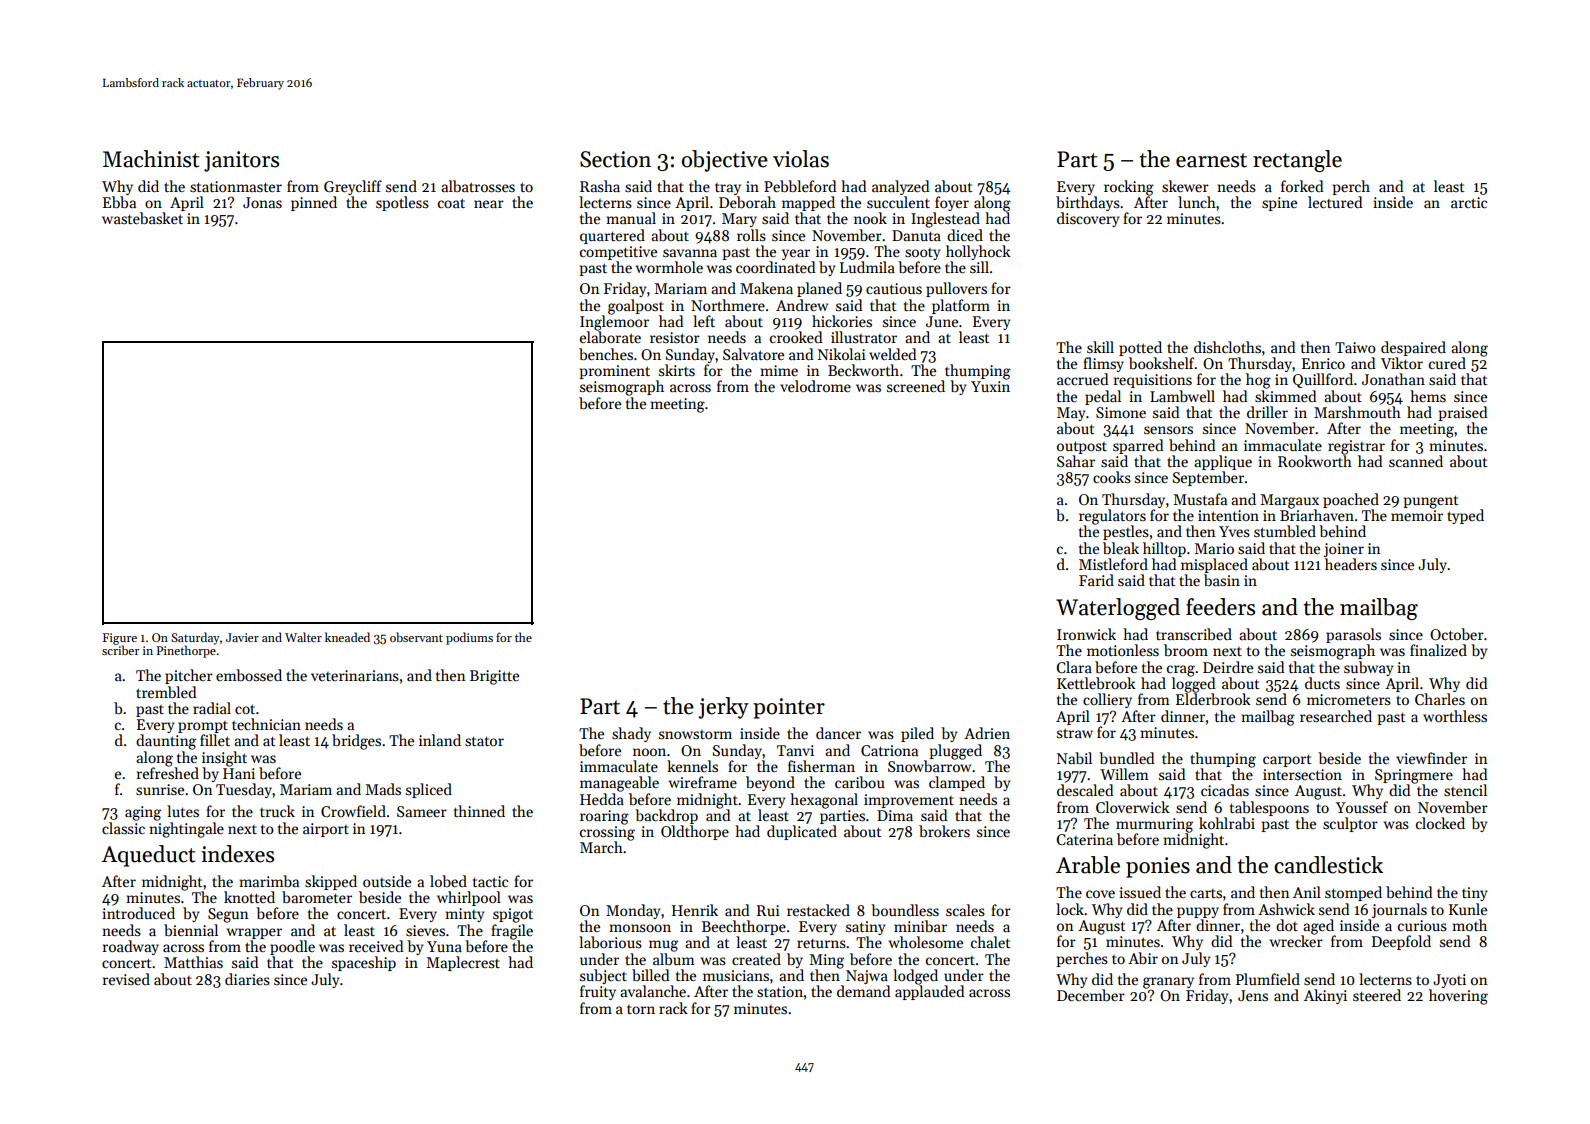 This screenshot has height=1124, width=1590. Describe the element at coordinates (864, 991) in the screenshot. I see `demand` at that location.
